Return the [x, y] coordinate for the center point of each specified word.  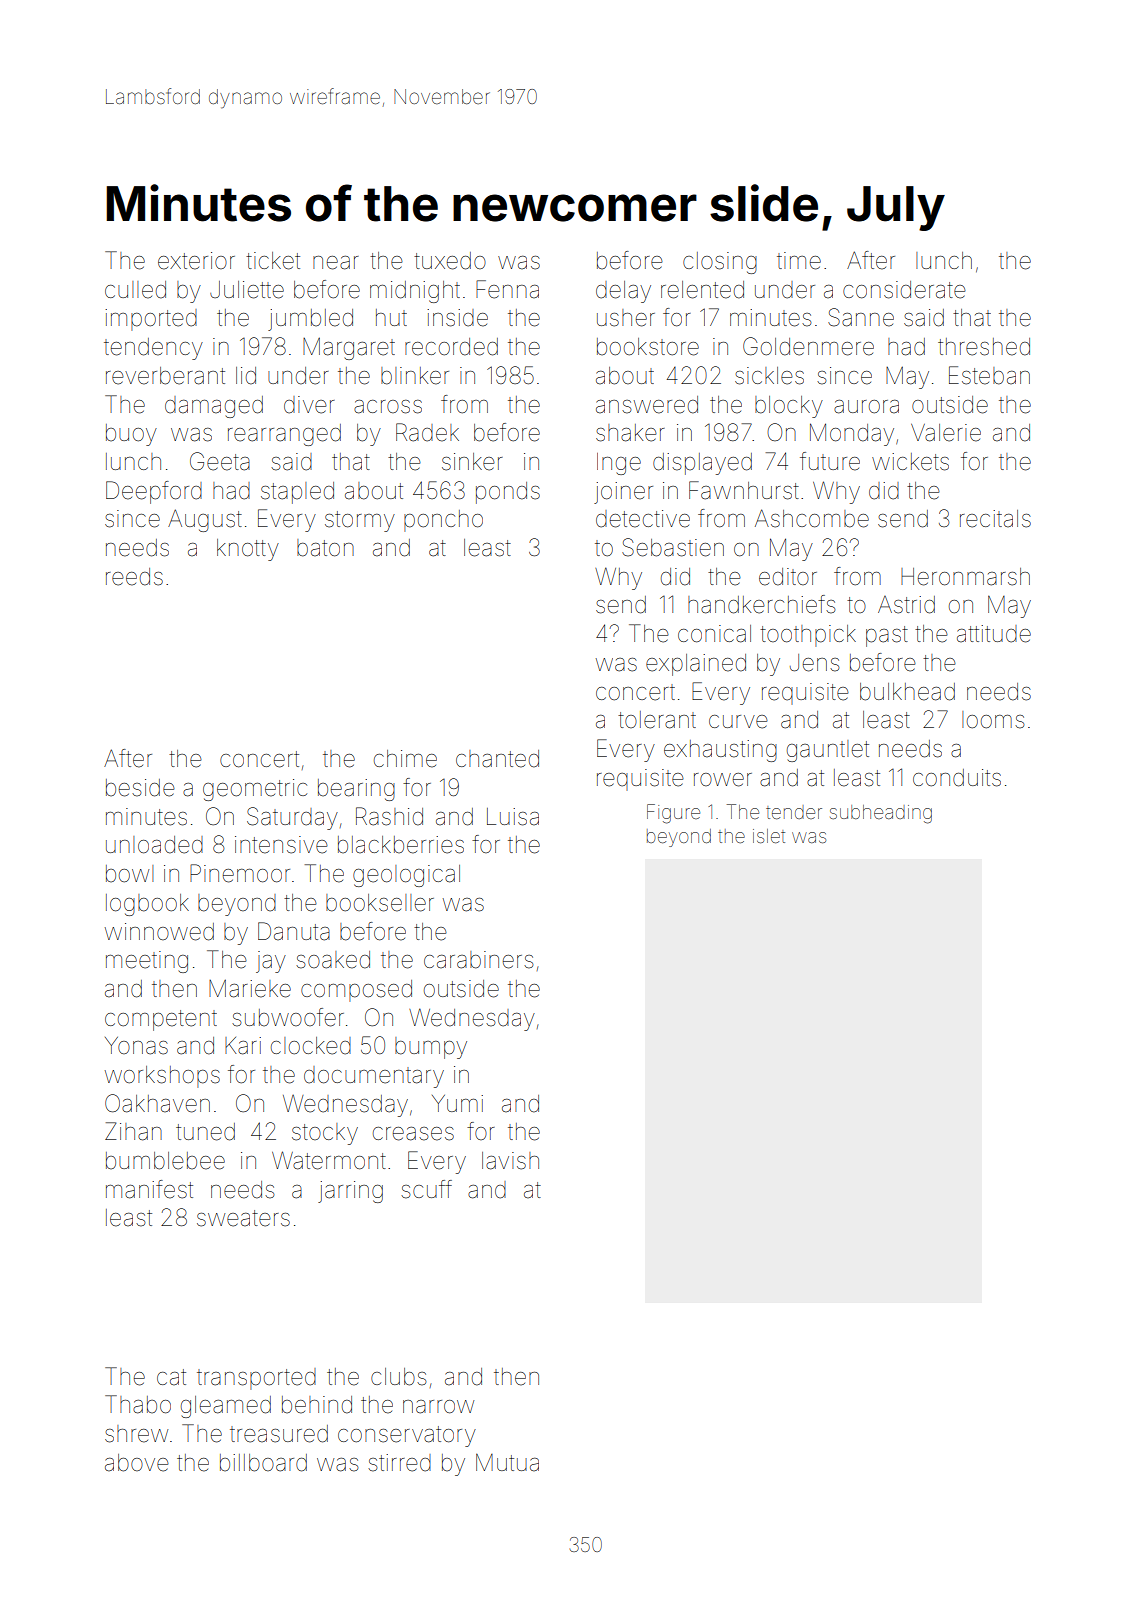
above [137, 1463]
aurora [866, 407]
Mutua [507, 1462]
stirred [399, 1463]
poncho [443, 521]
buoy [131, 435]
